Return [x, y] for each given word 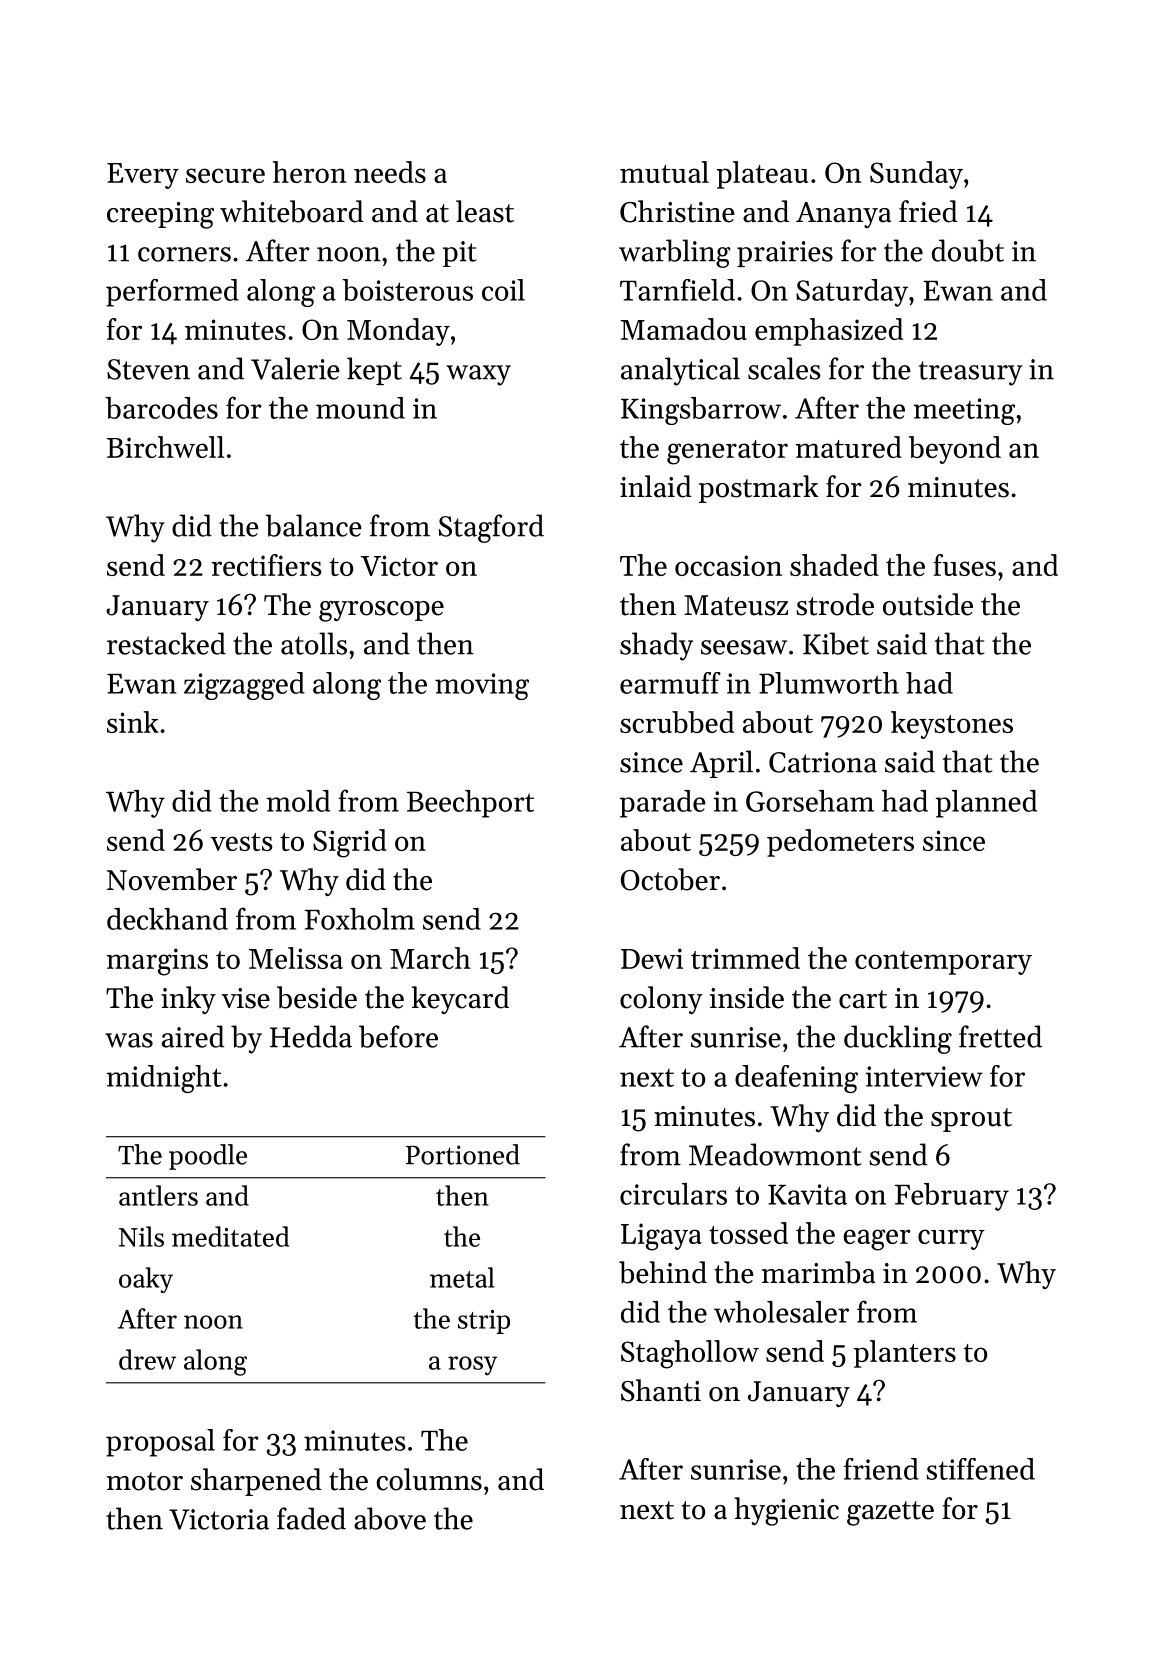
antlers [158, 1195]
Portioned [463, 1154]
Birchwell [165, 447]
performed [172, 293]
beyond [955, 450]
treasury [970, 373]
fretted [1000, 1036]
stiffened [980, 1469]
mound [360, 408]
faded [311, 1518]
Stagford [491, 528]
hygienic [786, 1511]
